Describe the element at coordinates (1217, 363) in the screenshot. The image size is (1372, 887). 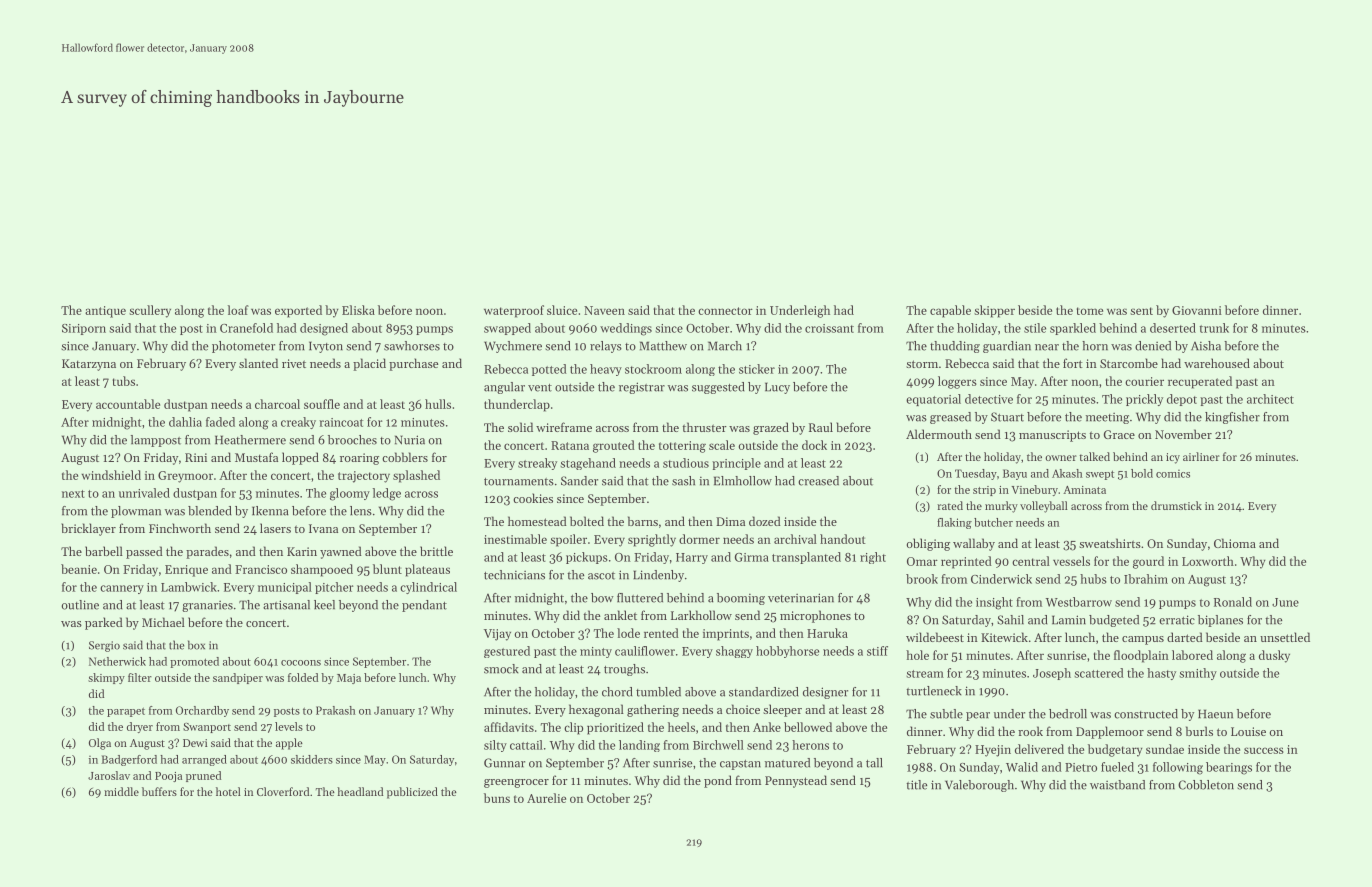
I see `warehoused` at that location.
